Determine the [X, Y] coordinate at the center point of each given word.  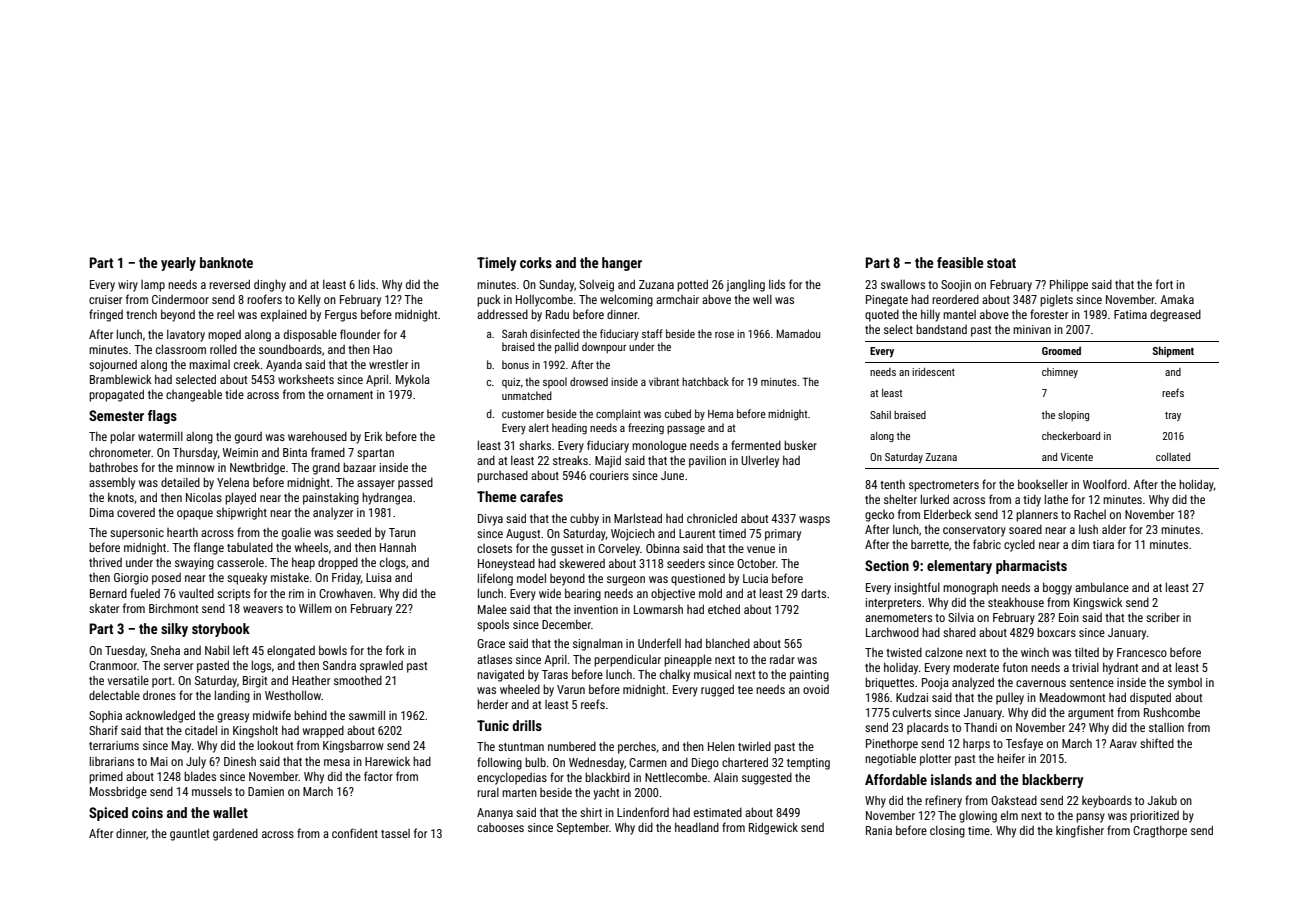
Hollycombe [544, 300]
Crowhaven [346, 593]
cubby [584, 519]
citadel [201, 730]
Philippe [1069, 285]
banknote [226, 262]
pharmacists [1031, 567]
